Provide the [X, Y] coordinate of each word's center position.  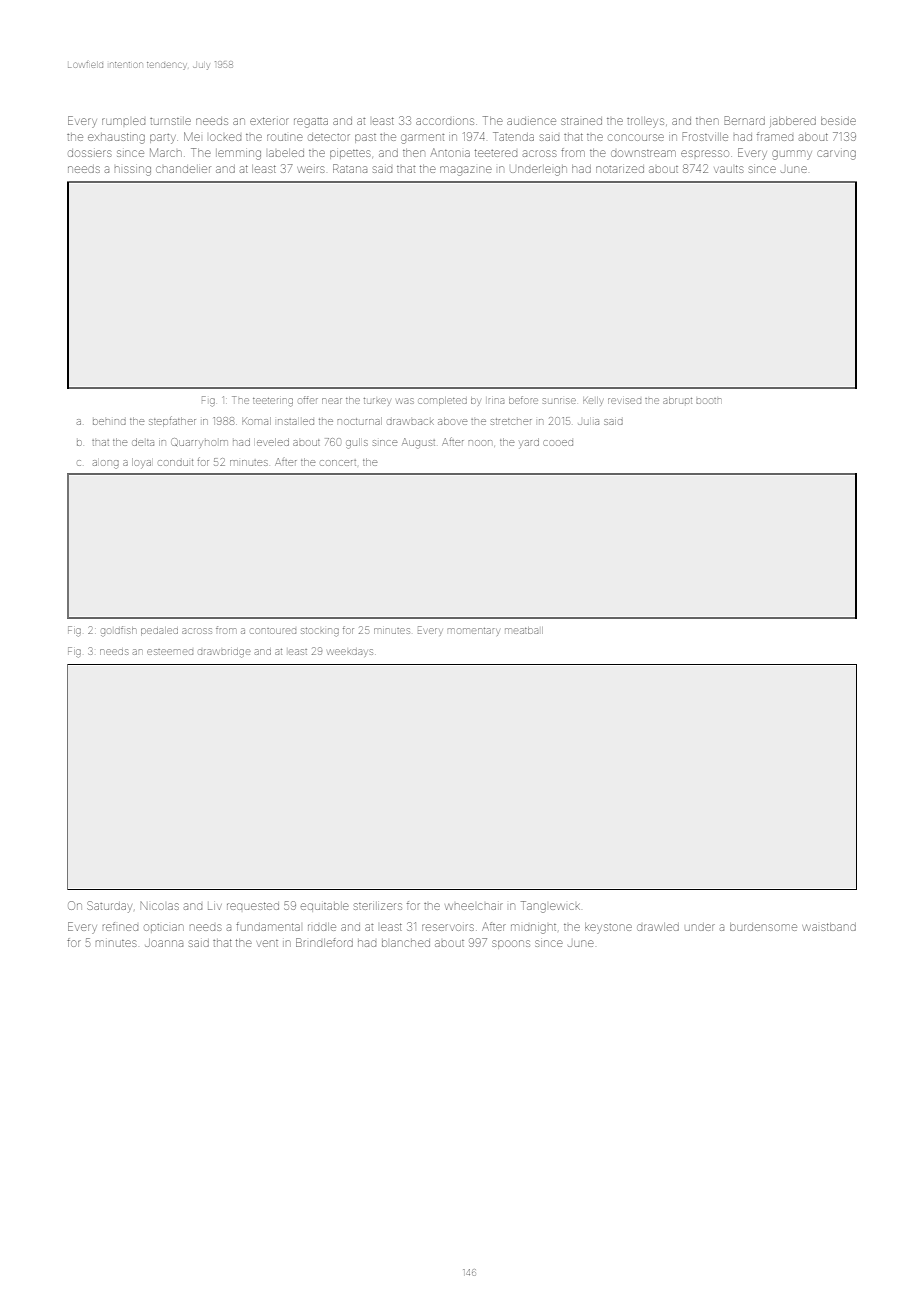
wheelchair [474, 906]
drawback [410, 422]
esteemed [170, 652]
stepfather [172, 422]
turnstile [170, 121]
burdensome [763, 927]
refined [120, 926]
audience [531, 121]
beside [838, 121]
